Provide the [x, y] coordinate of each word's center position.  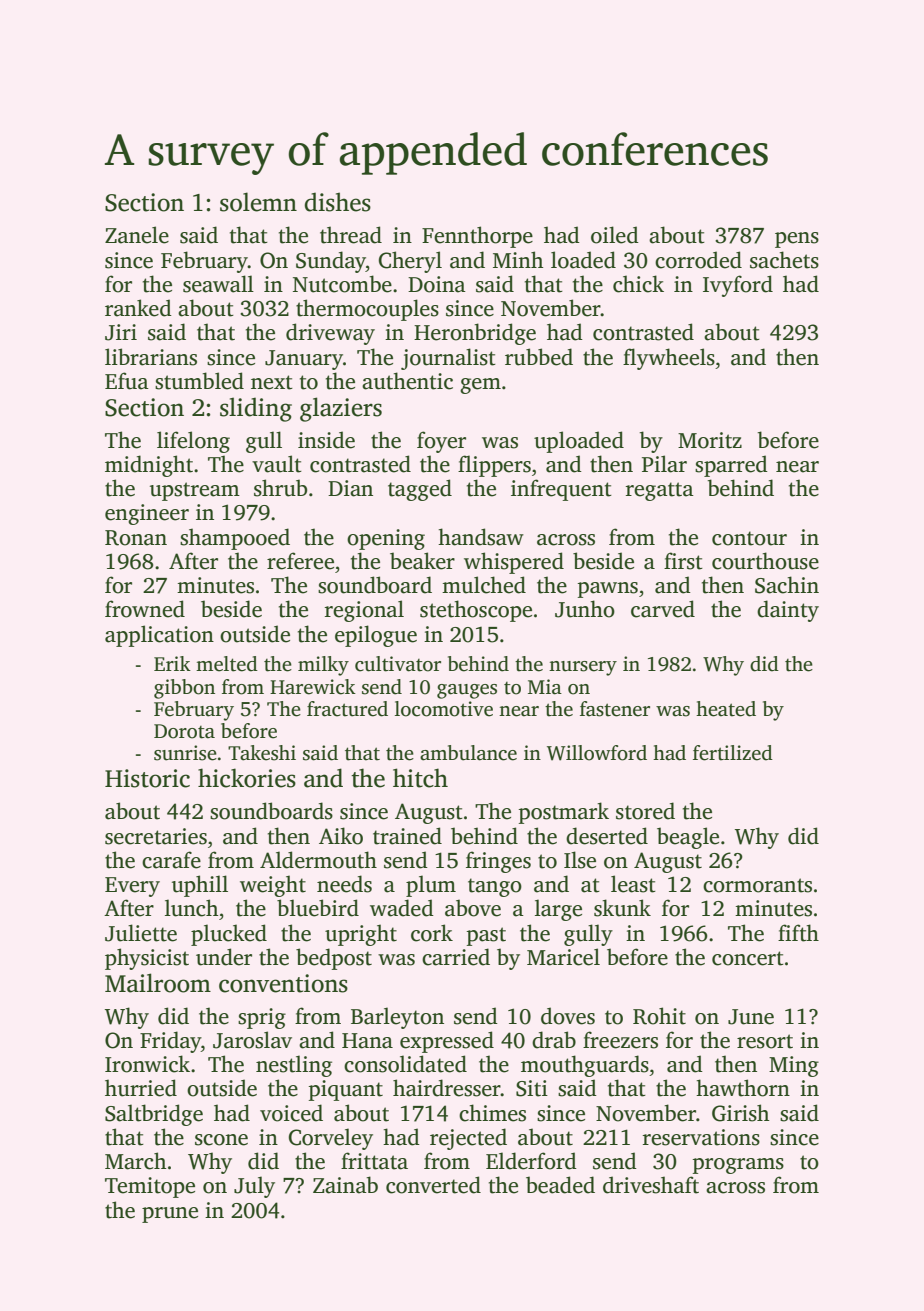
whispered [514, 563]
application [159, 636]
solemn [258, 202]
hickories [247, 778]
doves [568, 1016]
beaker [422, 561]
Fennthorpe [477, 237]
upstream [195, 491]
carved [663, 609]
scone [221, 1140]
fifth [798, 933]
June [751, 1017]
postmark [564, 813]
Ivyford [738, 286]
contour [749, 538]
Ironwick [147, 1064]
